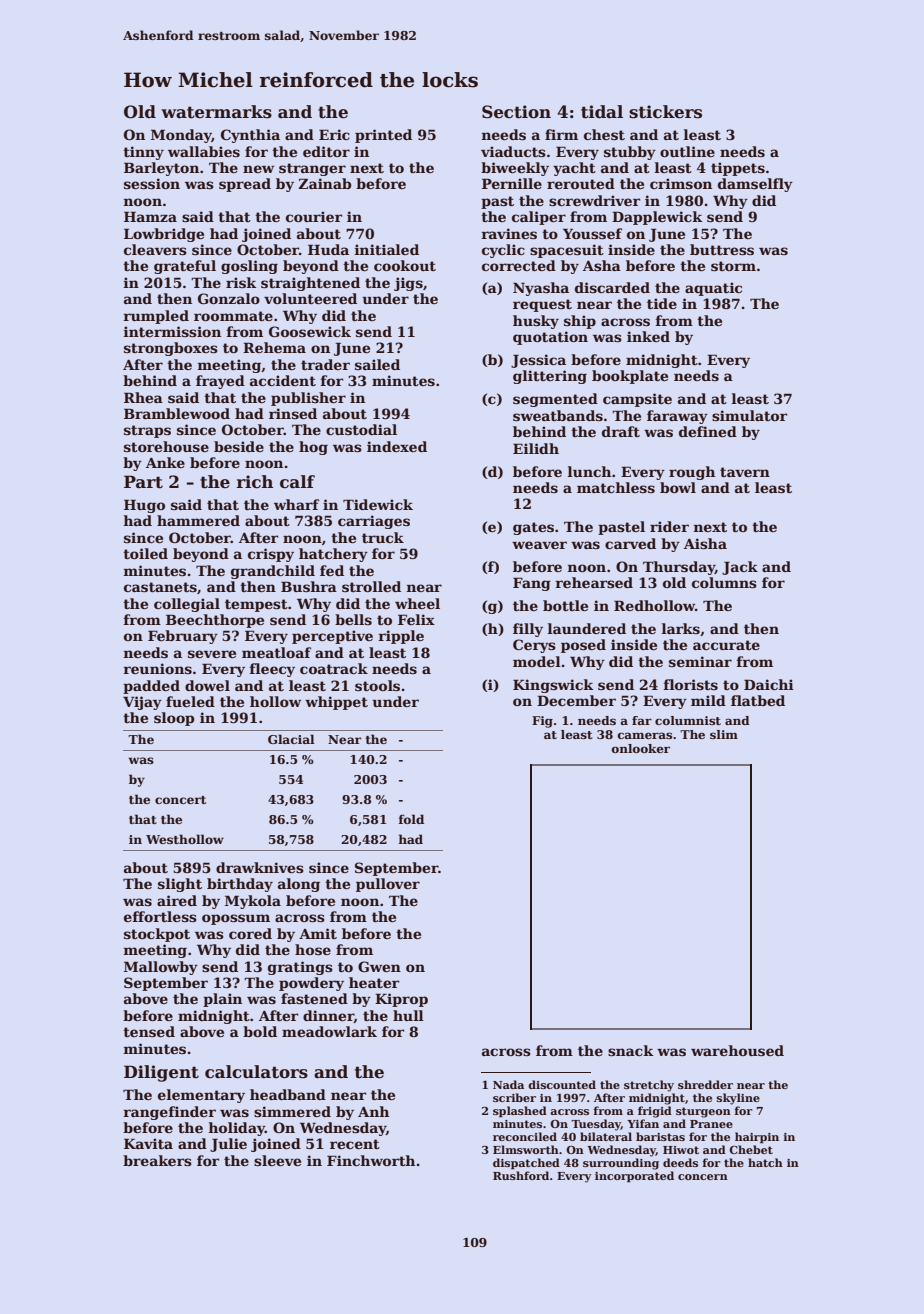  Describe the element at coordinates (733, 266) in the image. I see `storm` at that location.
